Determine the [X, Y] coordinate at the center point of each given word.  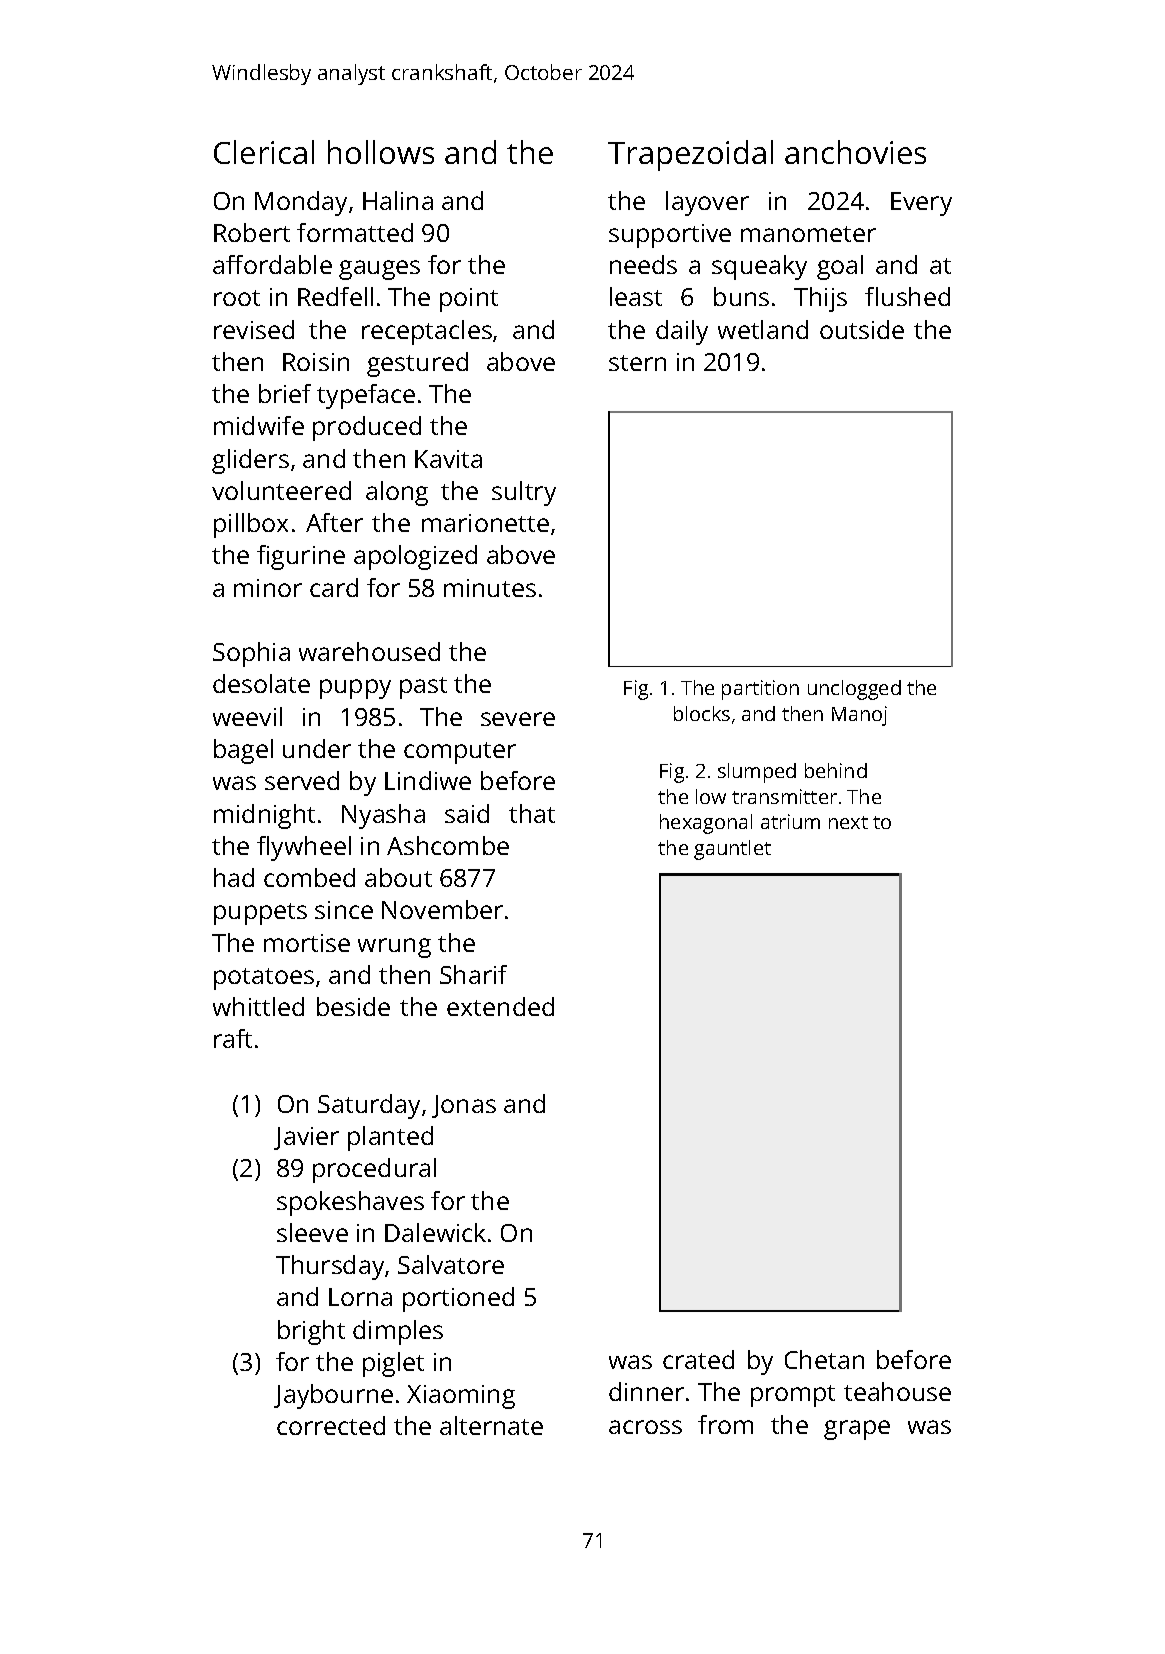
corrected [331, 1425]
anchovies [855, 152]
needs [643, 264]
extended [500, 1006]
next [848, 822]
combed [309, 877]
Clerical [264, 152]
